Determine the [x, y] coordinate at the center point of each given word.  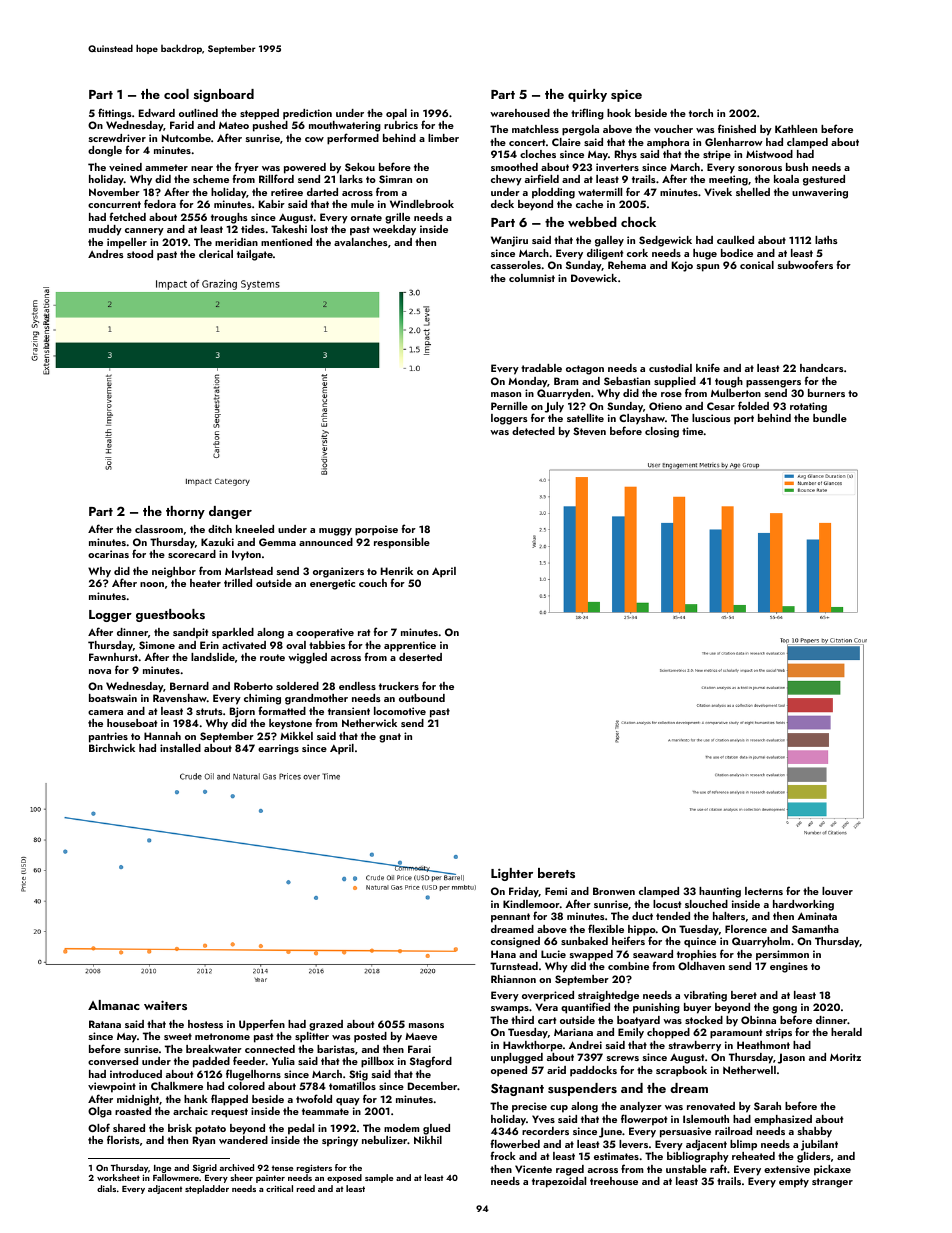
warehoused [520, 113]
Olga [100, 1112]
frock [503, 1155]
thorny [185, 512]
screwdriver [117, 138]
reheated [753, 1156]
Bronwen [614, 891]
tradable [541, 368]
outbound [422, 698]
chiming [262, 699]
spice [626, 95]
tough [729, 382]
